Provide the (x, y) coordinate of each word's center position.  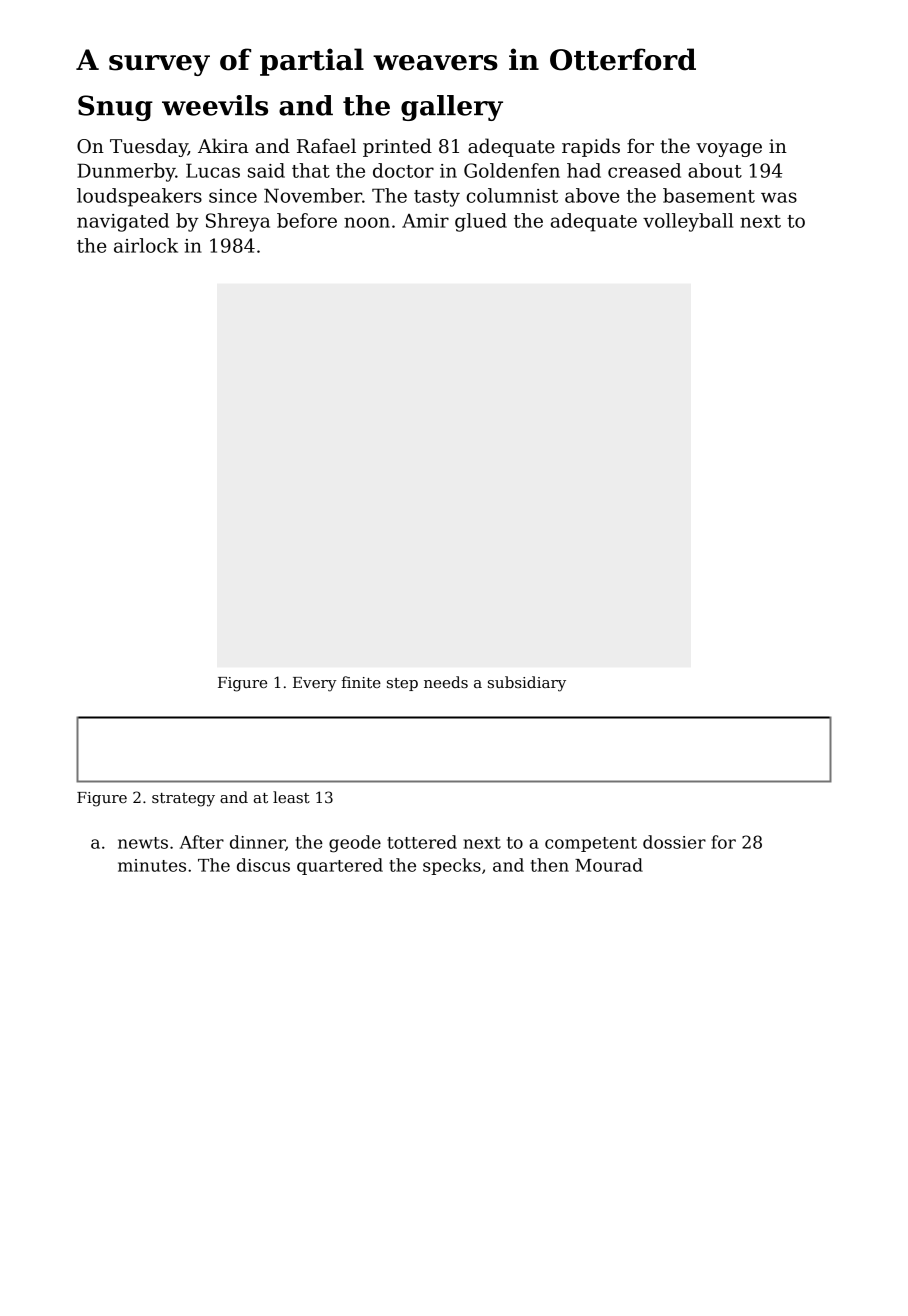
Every (315, 684)
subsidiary (527, 684)
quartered (340, 866)
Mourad (609, 865)
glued (481, 222)
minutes (152, 865)
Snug (115, 108)
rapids (591, 147)
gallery (452, 108)
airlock (146, 245)
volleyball (688, 222)
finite (361, 682)
